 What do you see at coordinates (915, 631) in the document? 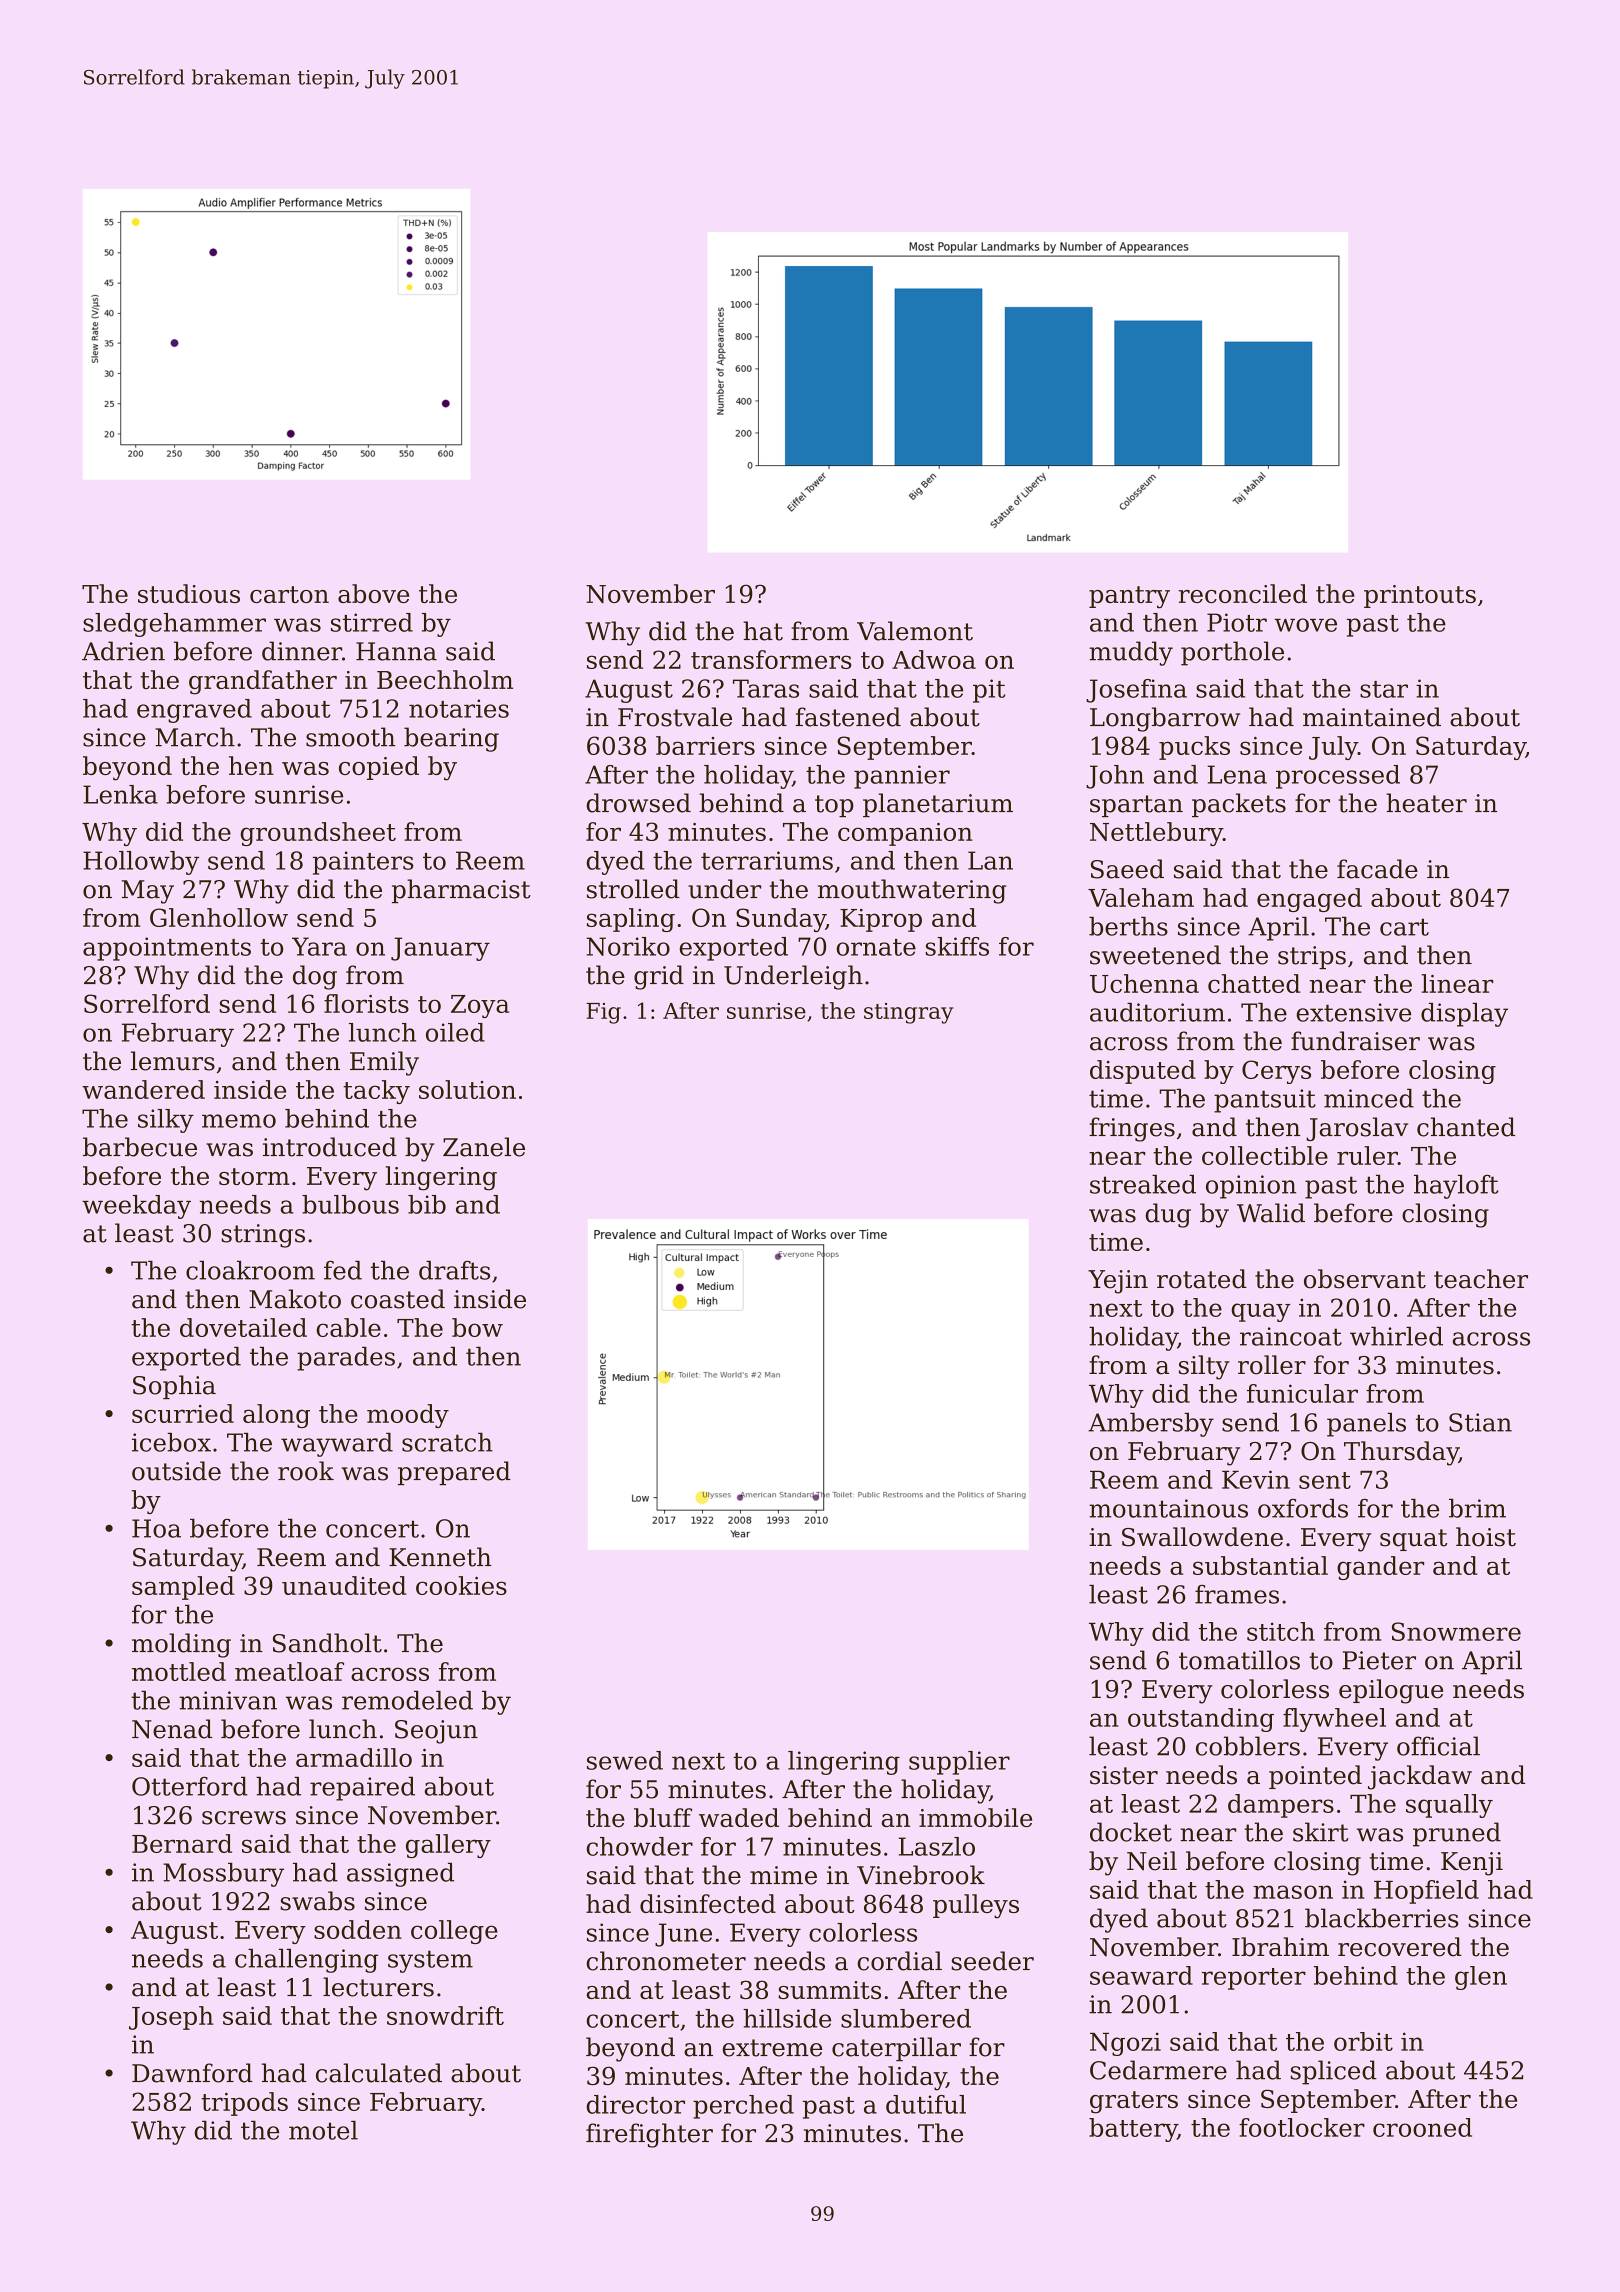
I see `Valemont` at bounding box center [915, 631].
